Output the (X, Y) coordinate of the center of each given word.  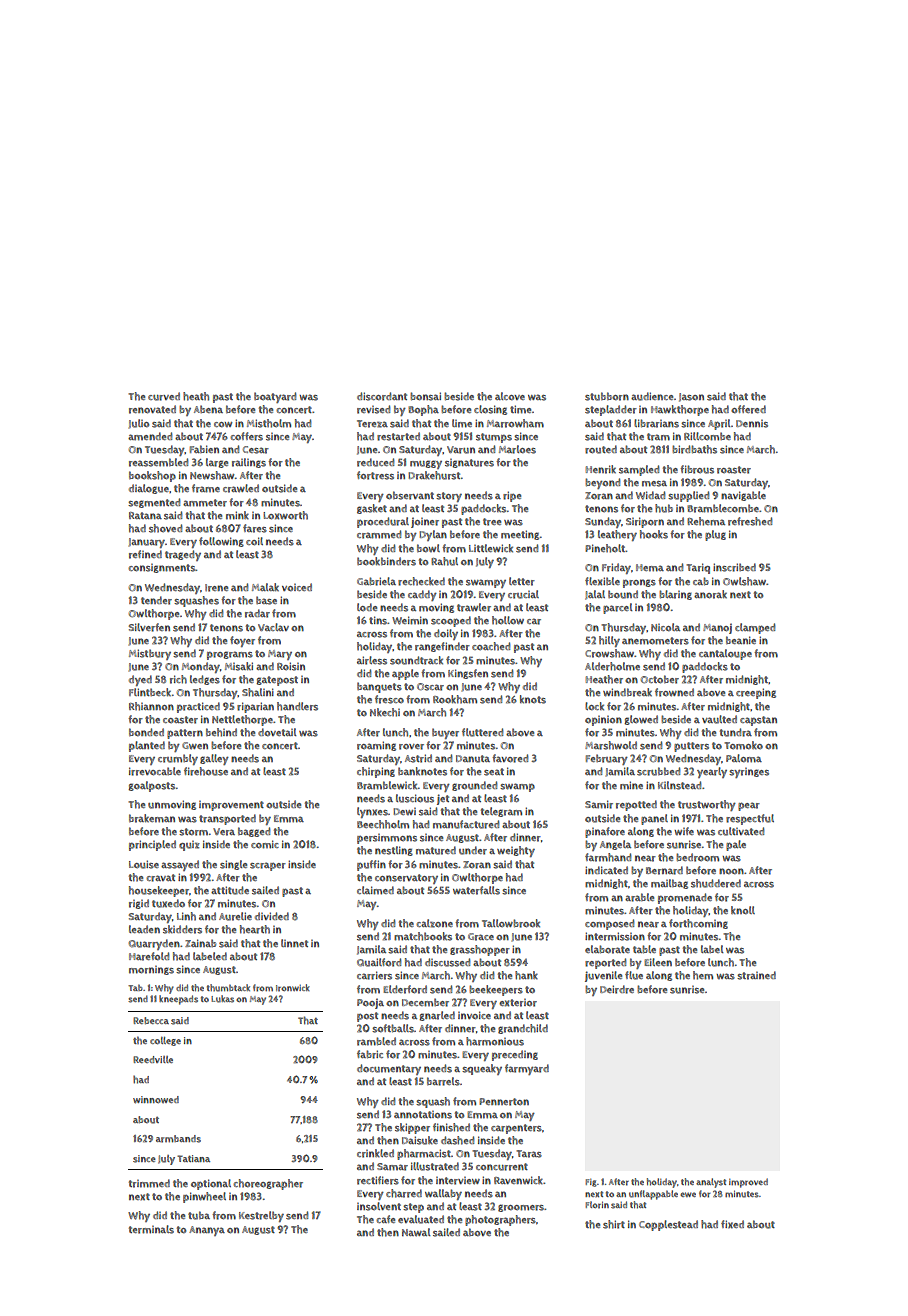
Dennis (752, 424)
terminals (151, 1229)
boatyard (275, 397)
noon (731, 871)
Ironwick (293, 988)
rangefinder (442, 647)
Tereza (372, 424)
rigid (139, 904)
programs (230, 655)
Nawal (416, 1232)
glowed (641, 720)
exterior (518, 1003)
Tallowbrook (511, 923)
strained (756, 975)
